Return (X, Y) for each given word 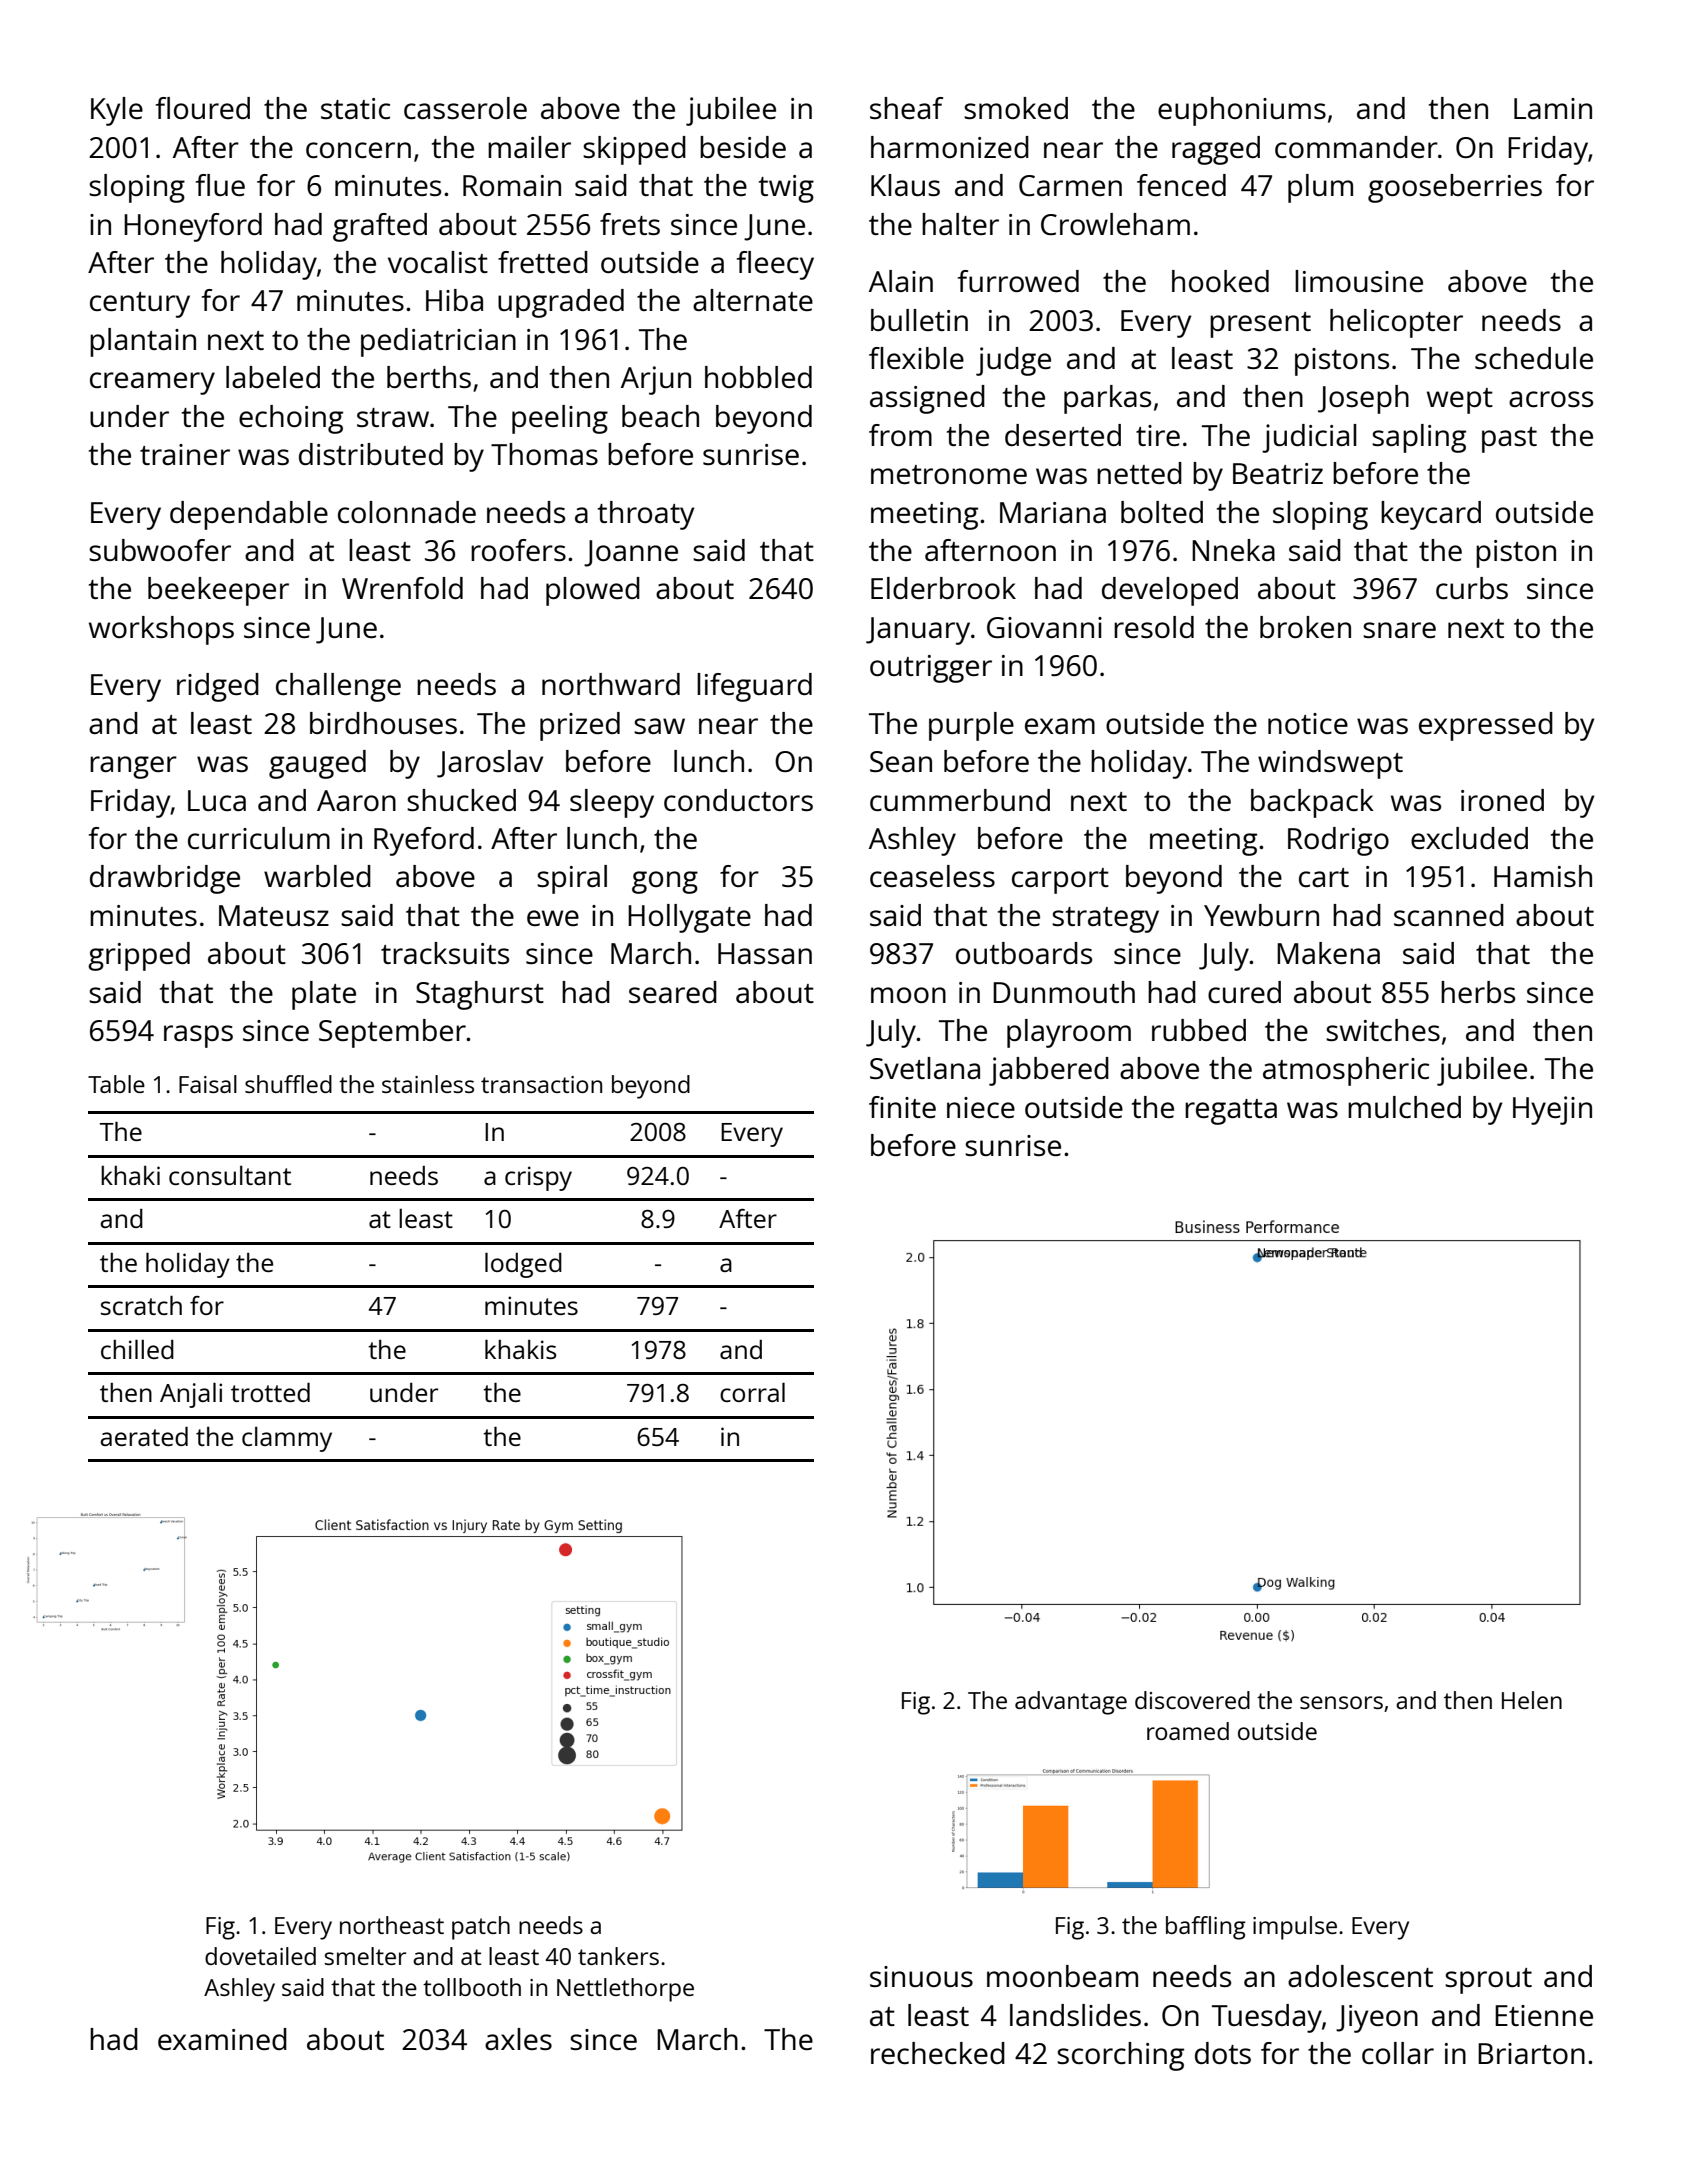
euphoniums (1242, 111)
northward (611, 684)
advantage (1071, 1703)
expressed (1486, 726)
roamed (1188, 1731)
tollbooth (472, 1987)
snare (1399, 630)
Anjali (191, 1395)
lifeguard (754, 687)
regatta (1231, 1112)
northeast (392, 1925)
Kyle (117, 111)
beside (743, 147)
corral (752, 1392)
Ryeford (424, 841)
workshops (161, 630)
